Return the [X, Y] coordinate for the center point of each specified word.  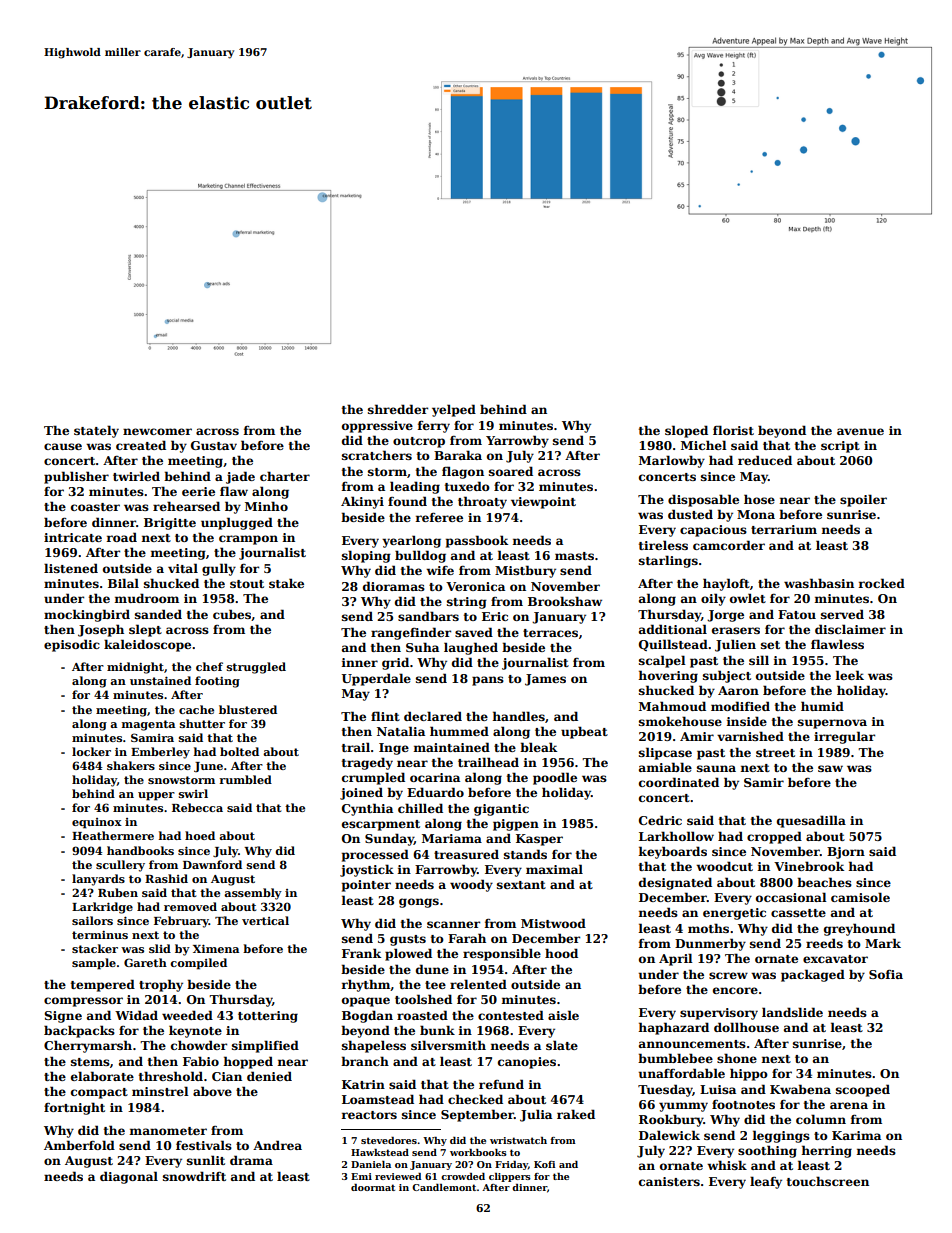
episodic [72, 645]
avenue [860, 431]
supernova [832, 724]
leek [850, 675]
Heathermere [113, 835]
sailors [92, 920]
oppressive [377, 427]
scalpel [662, 661]
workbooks [478, 1152]
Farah [467, 938]
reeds [824, 943]
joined [361, 793]
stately [96, 431]
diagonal [129, 1177]
